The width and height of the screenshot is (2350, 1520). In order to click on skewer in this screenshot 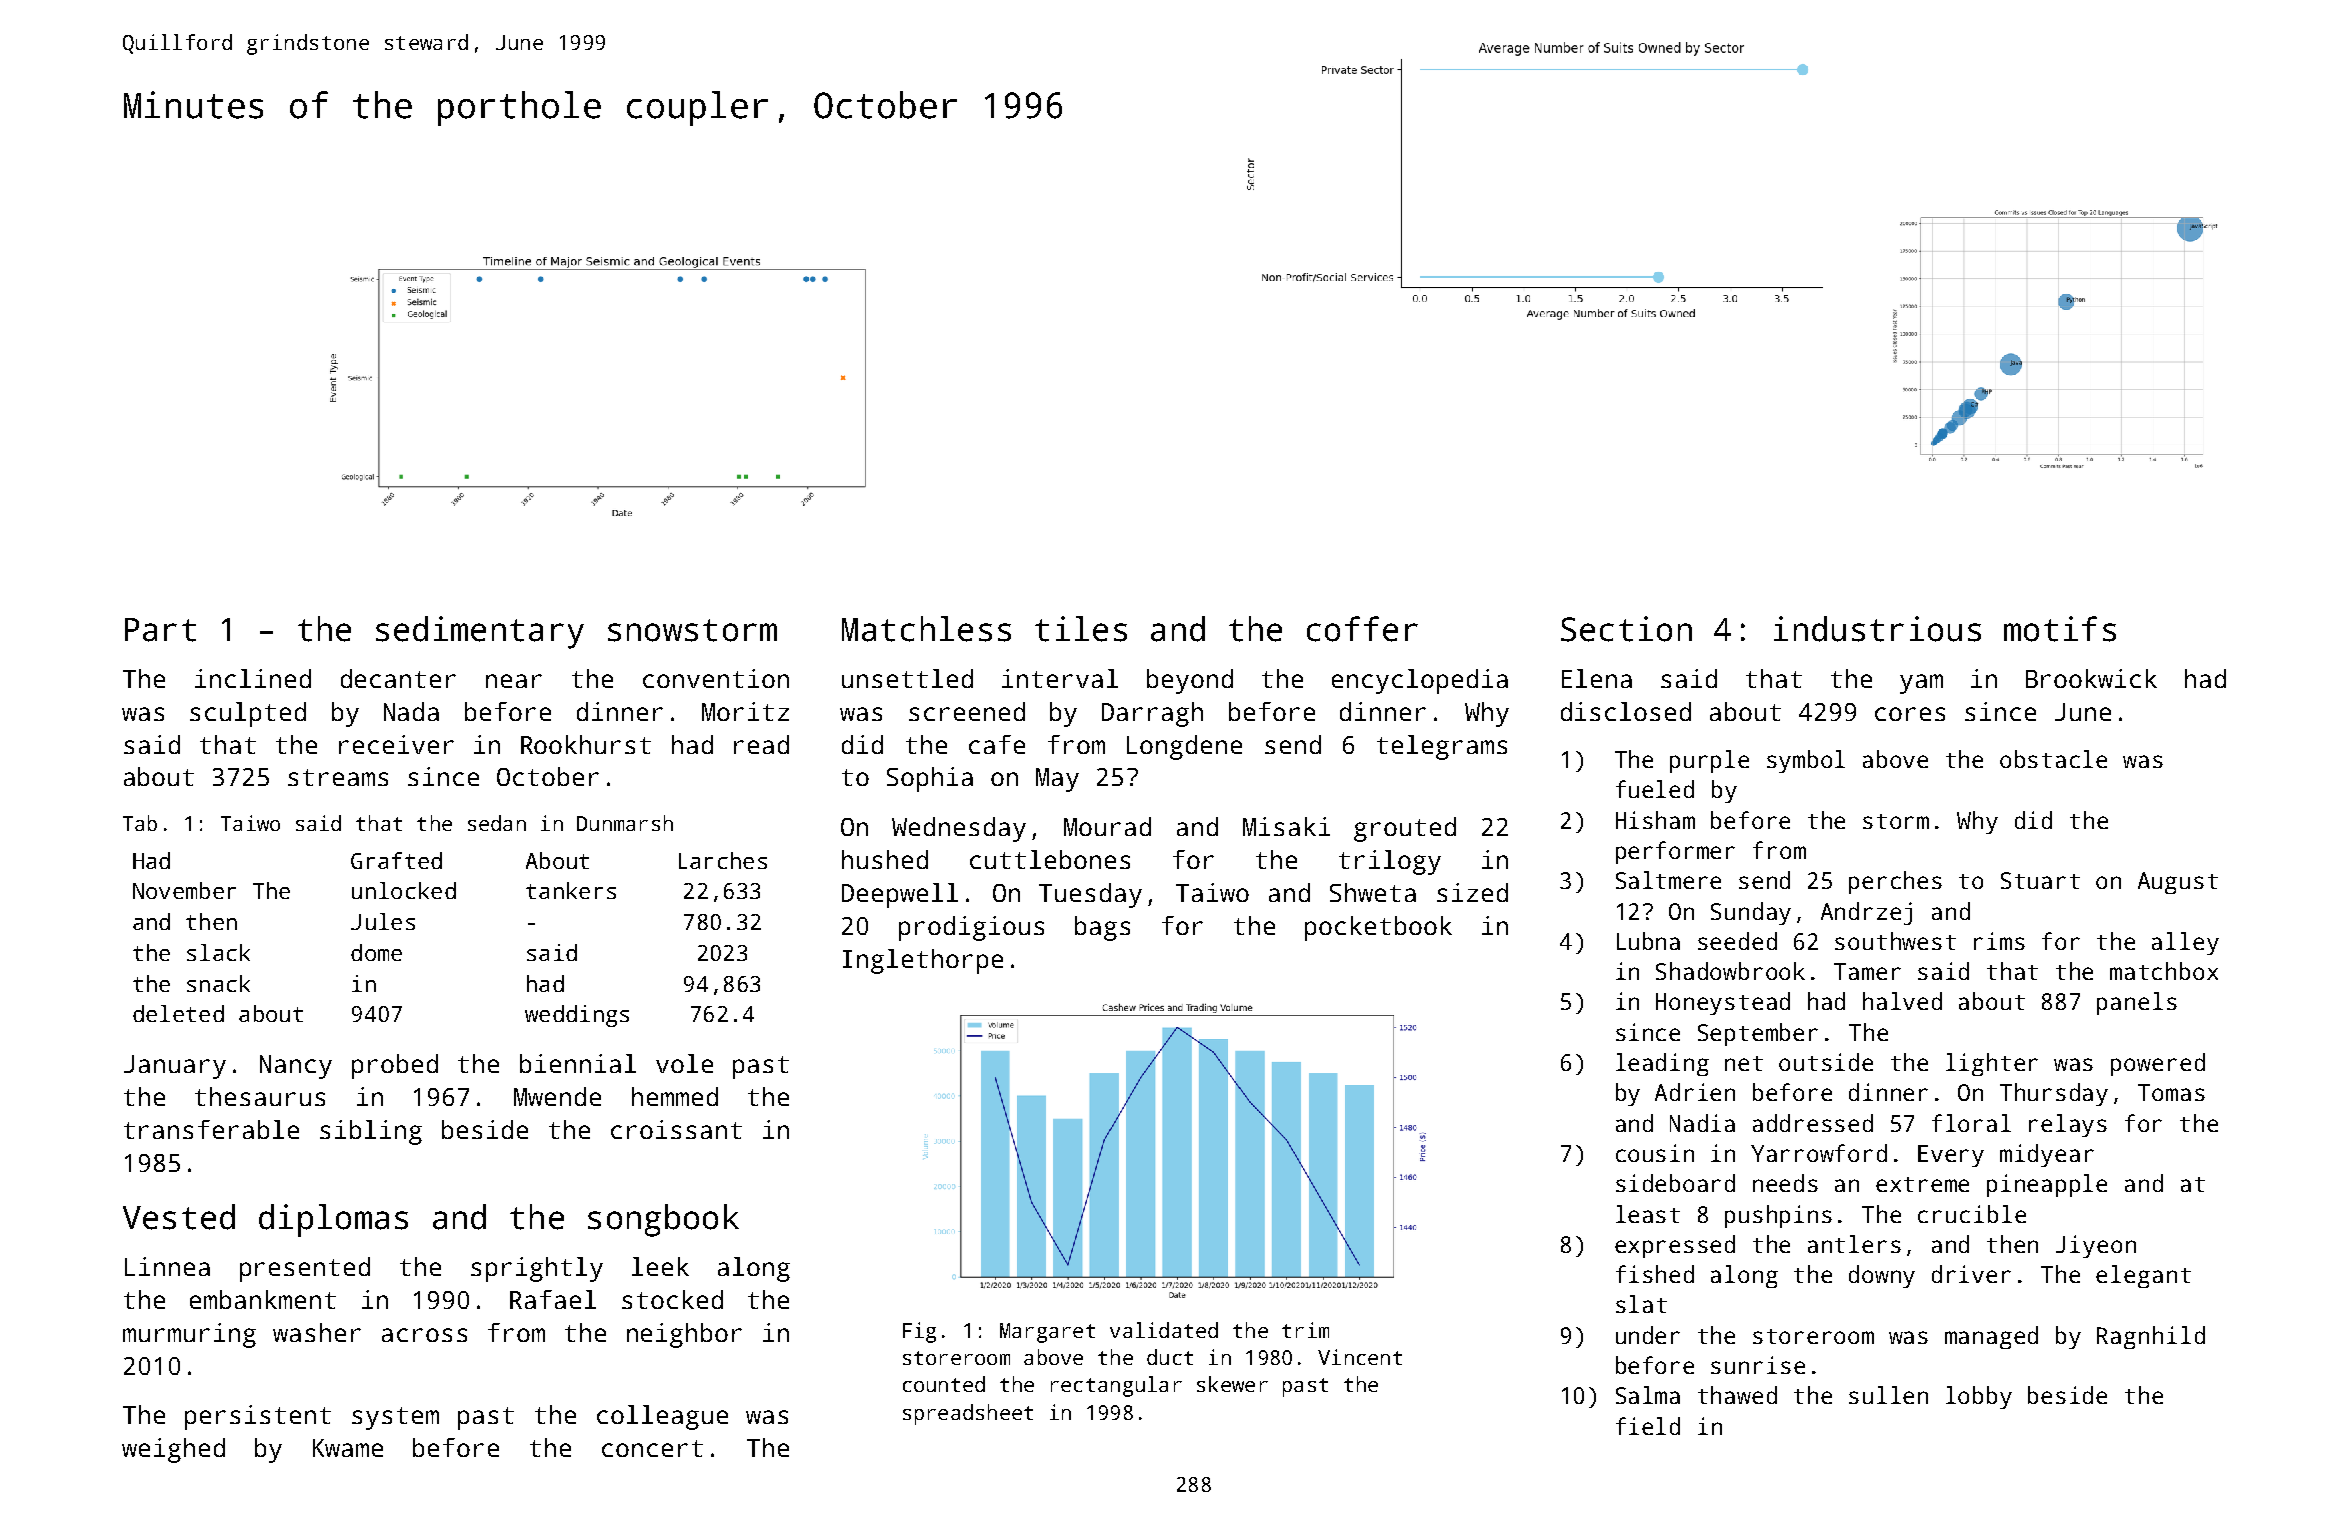, I will do `click(1232, 1384)`.
